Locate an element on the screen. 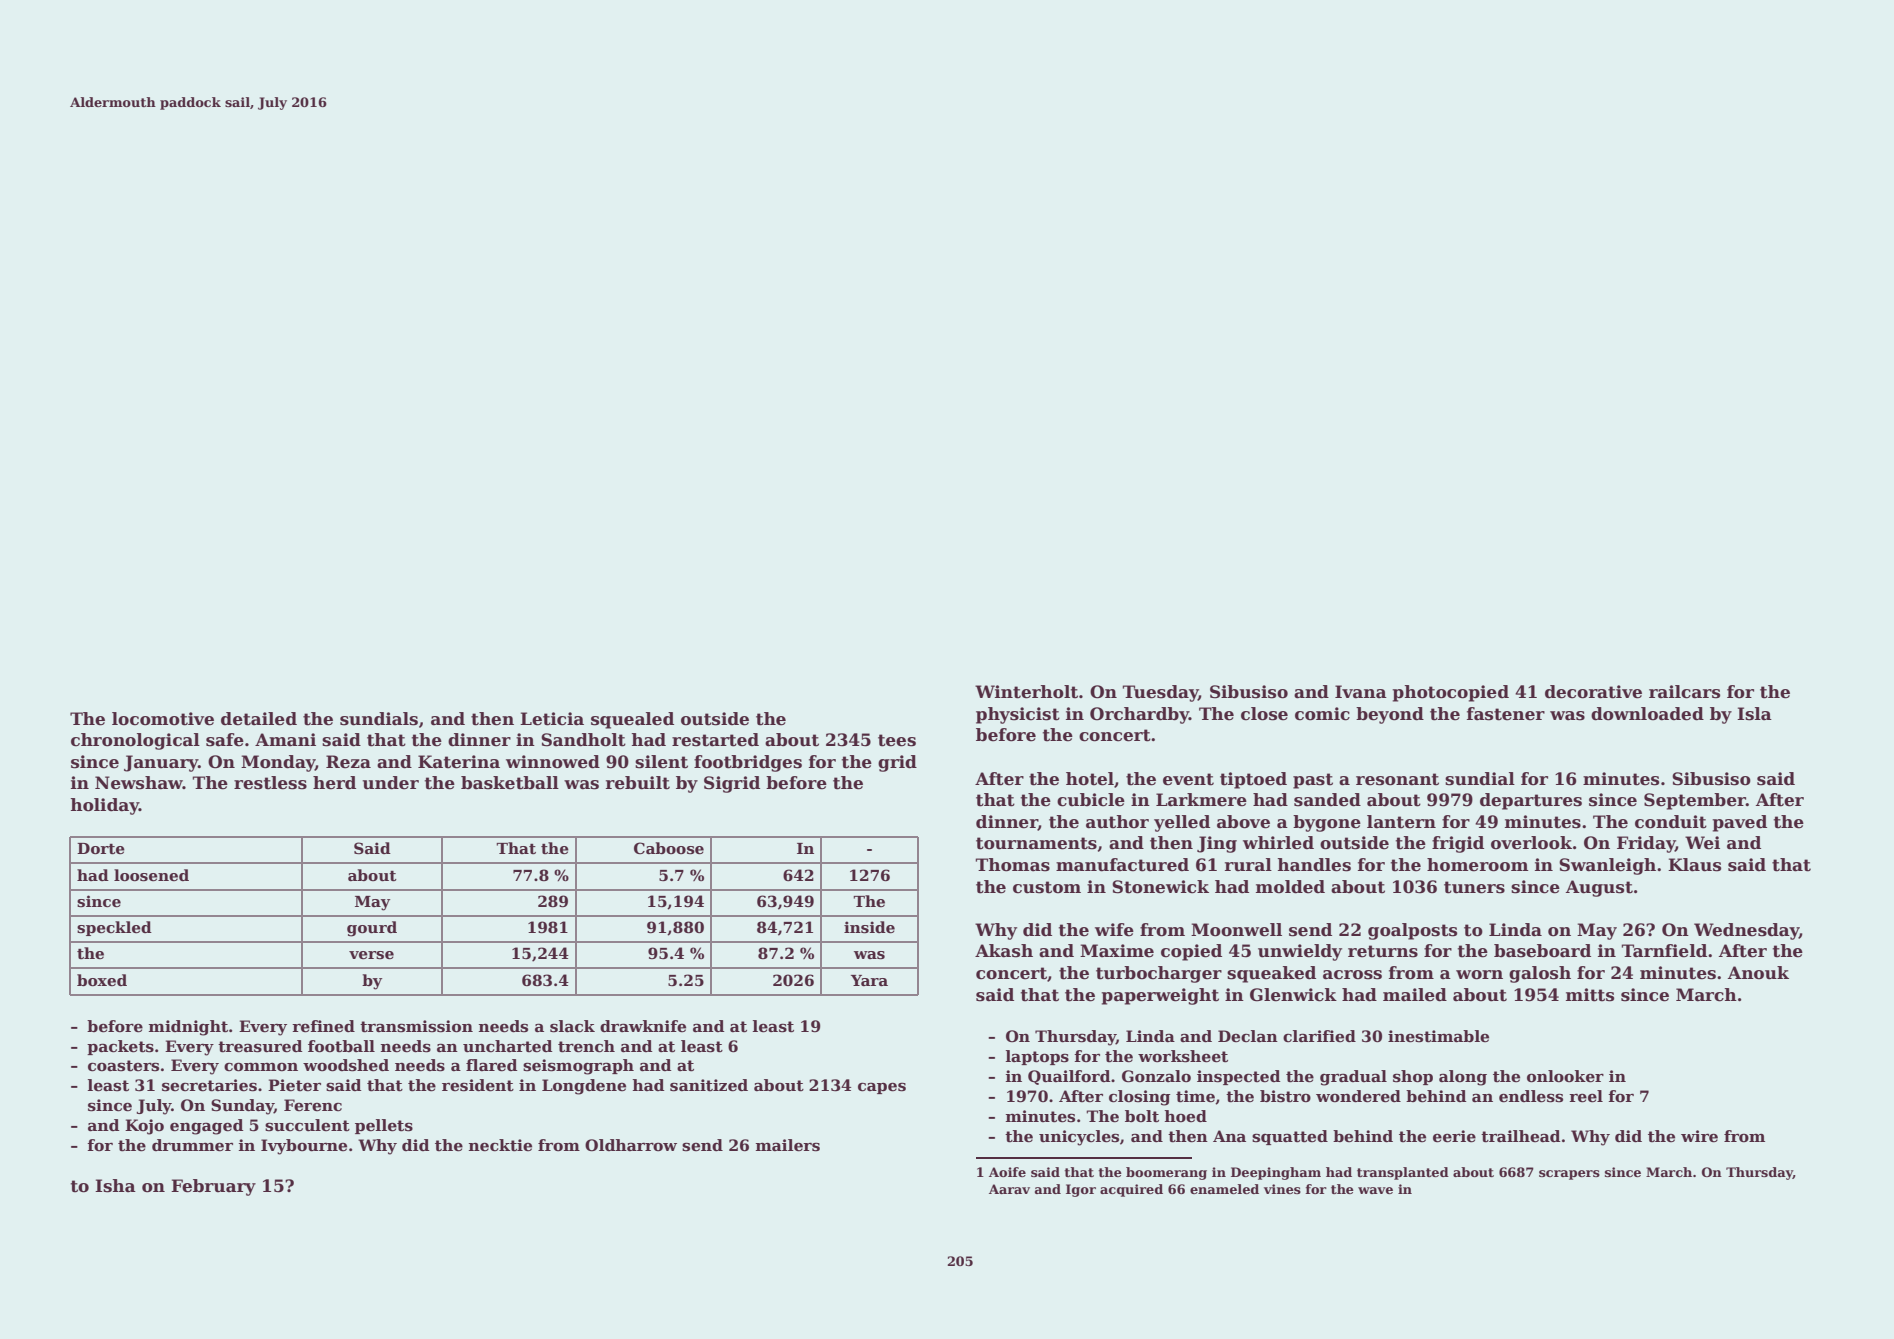 The height and width of the screenshot is (1339, 1894). goalposts is located at coordinates (1412, 931).
